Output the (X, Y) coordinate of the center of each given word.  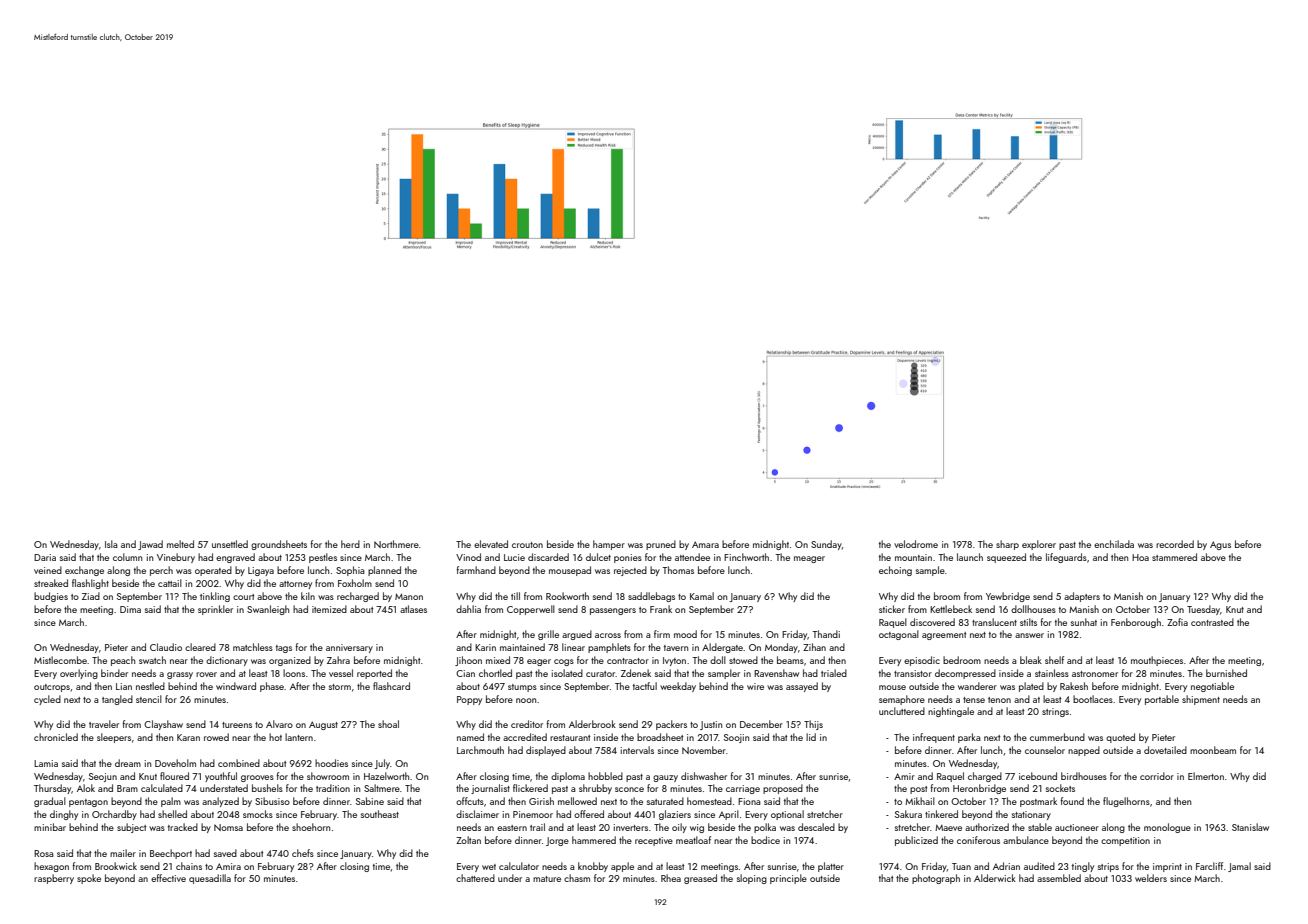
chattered (475, 878)
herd (350, 544)
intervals (637, 750)
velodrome (916, 544)
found (1072, 801)
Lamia (46, 763)
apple (622, 867)
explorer (1039, 545)
